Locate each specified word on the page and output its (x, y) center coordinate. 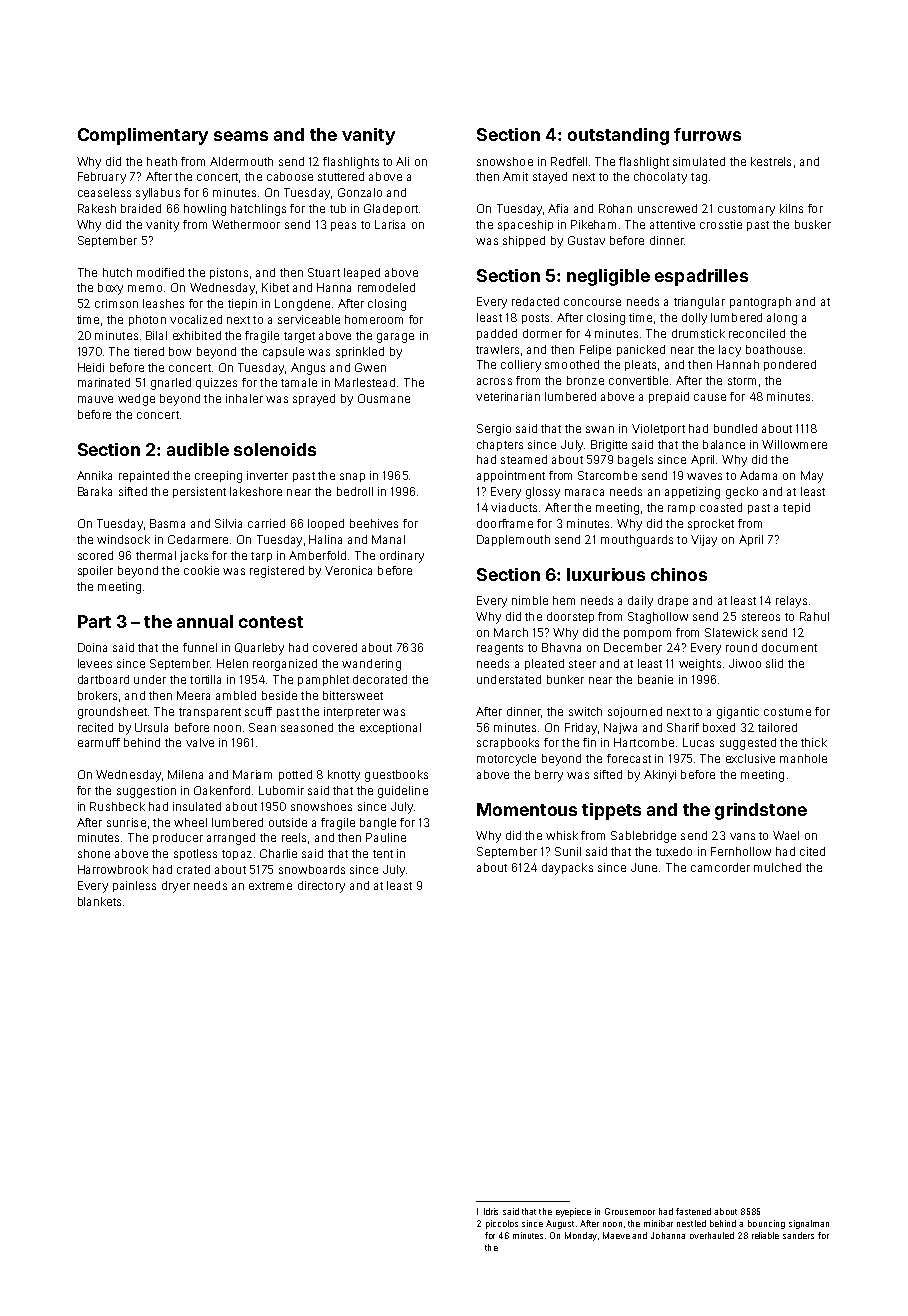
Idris (491, 1211)
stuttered (341, 176)
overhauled (712, 1235)
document (789, 647)
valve (200, 742)
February (102, 178)
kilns (791, 208)
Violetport (658, 429)
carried (266, 523)
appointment (511, 476)
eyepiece (573, 1212)
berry (549, 776)
